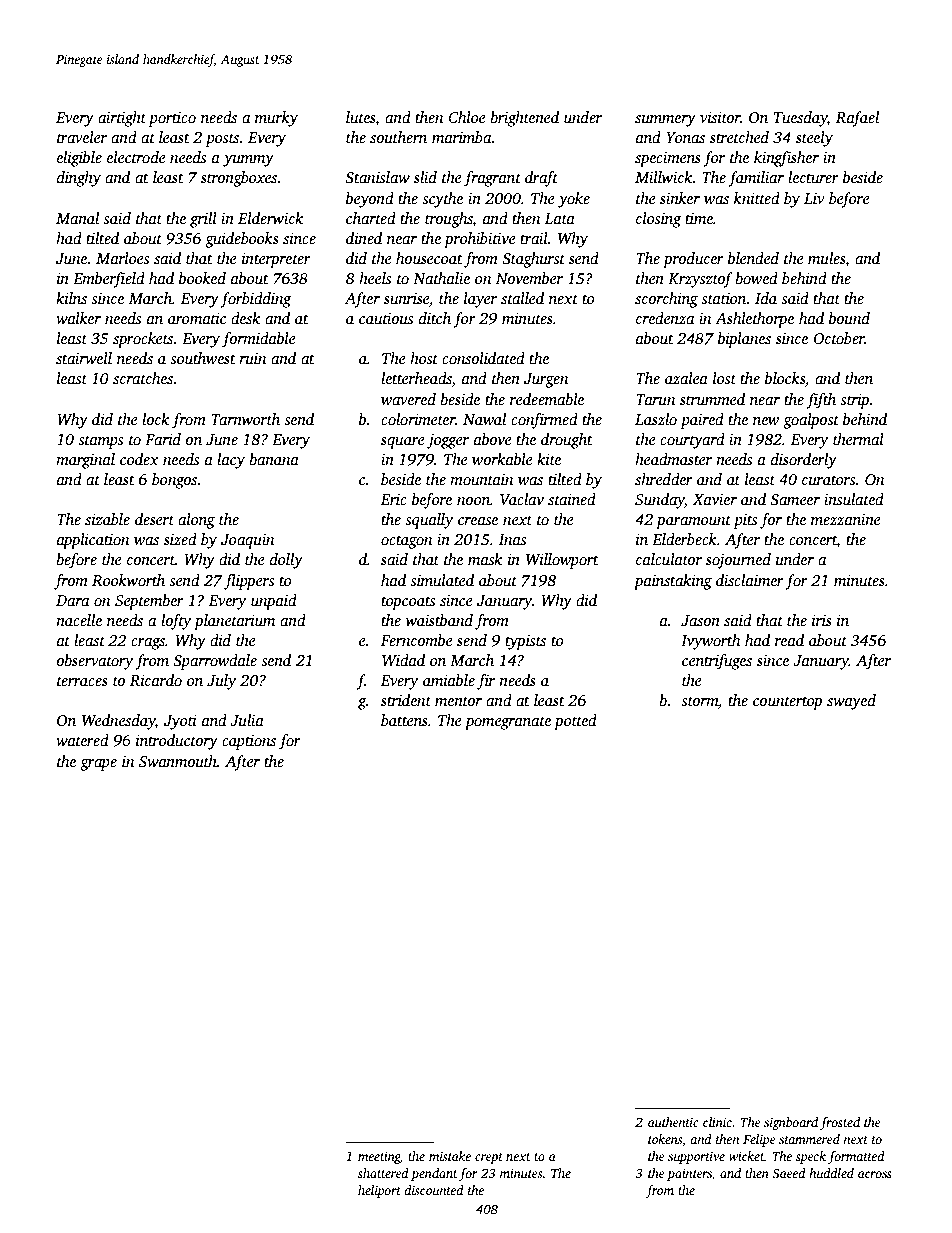 This document has width=952, height=1233. I want to click on painters, so click(689, 1174).
